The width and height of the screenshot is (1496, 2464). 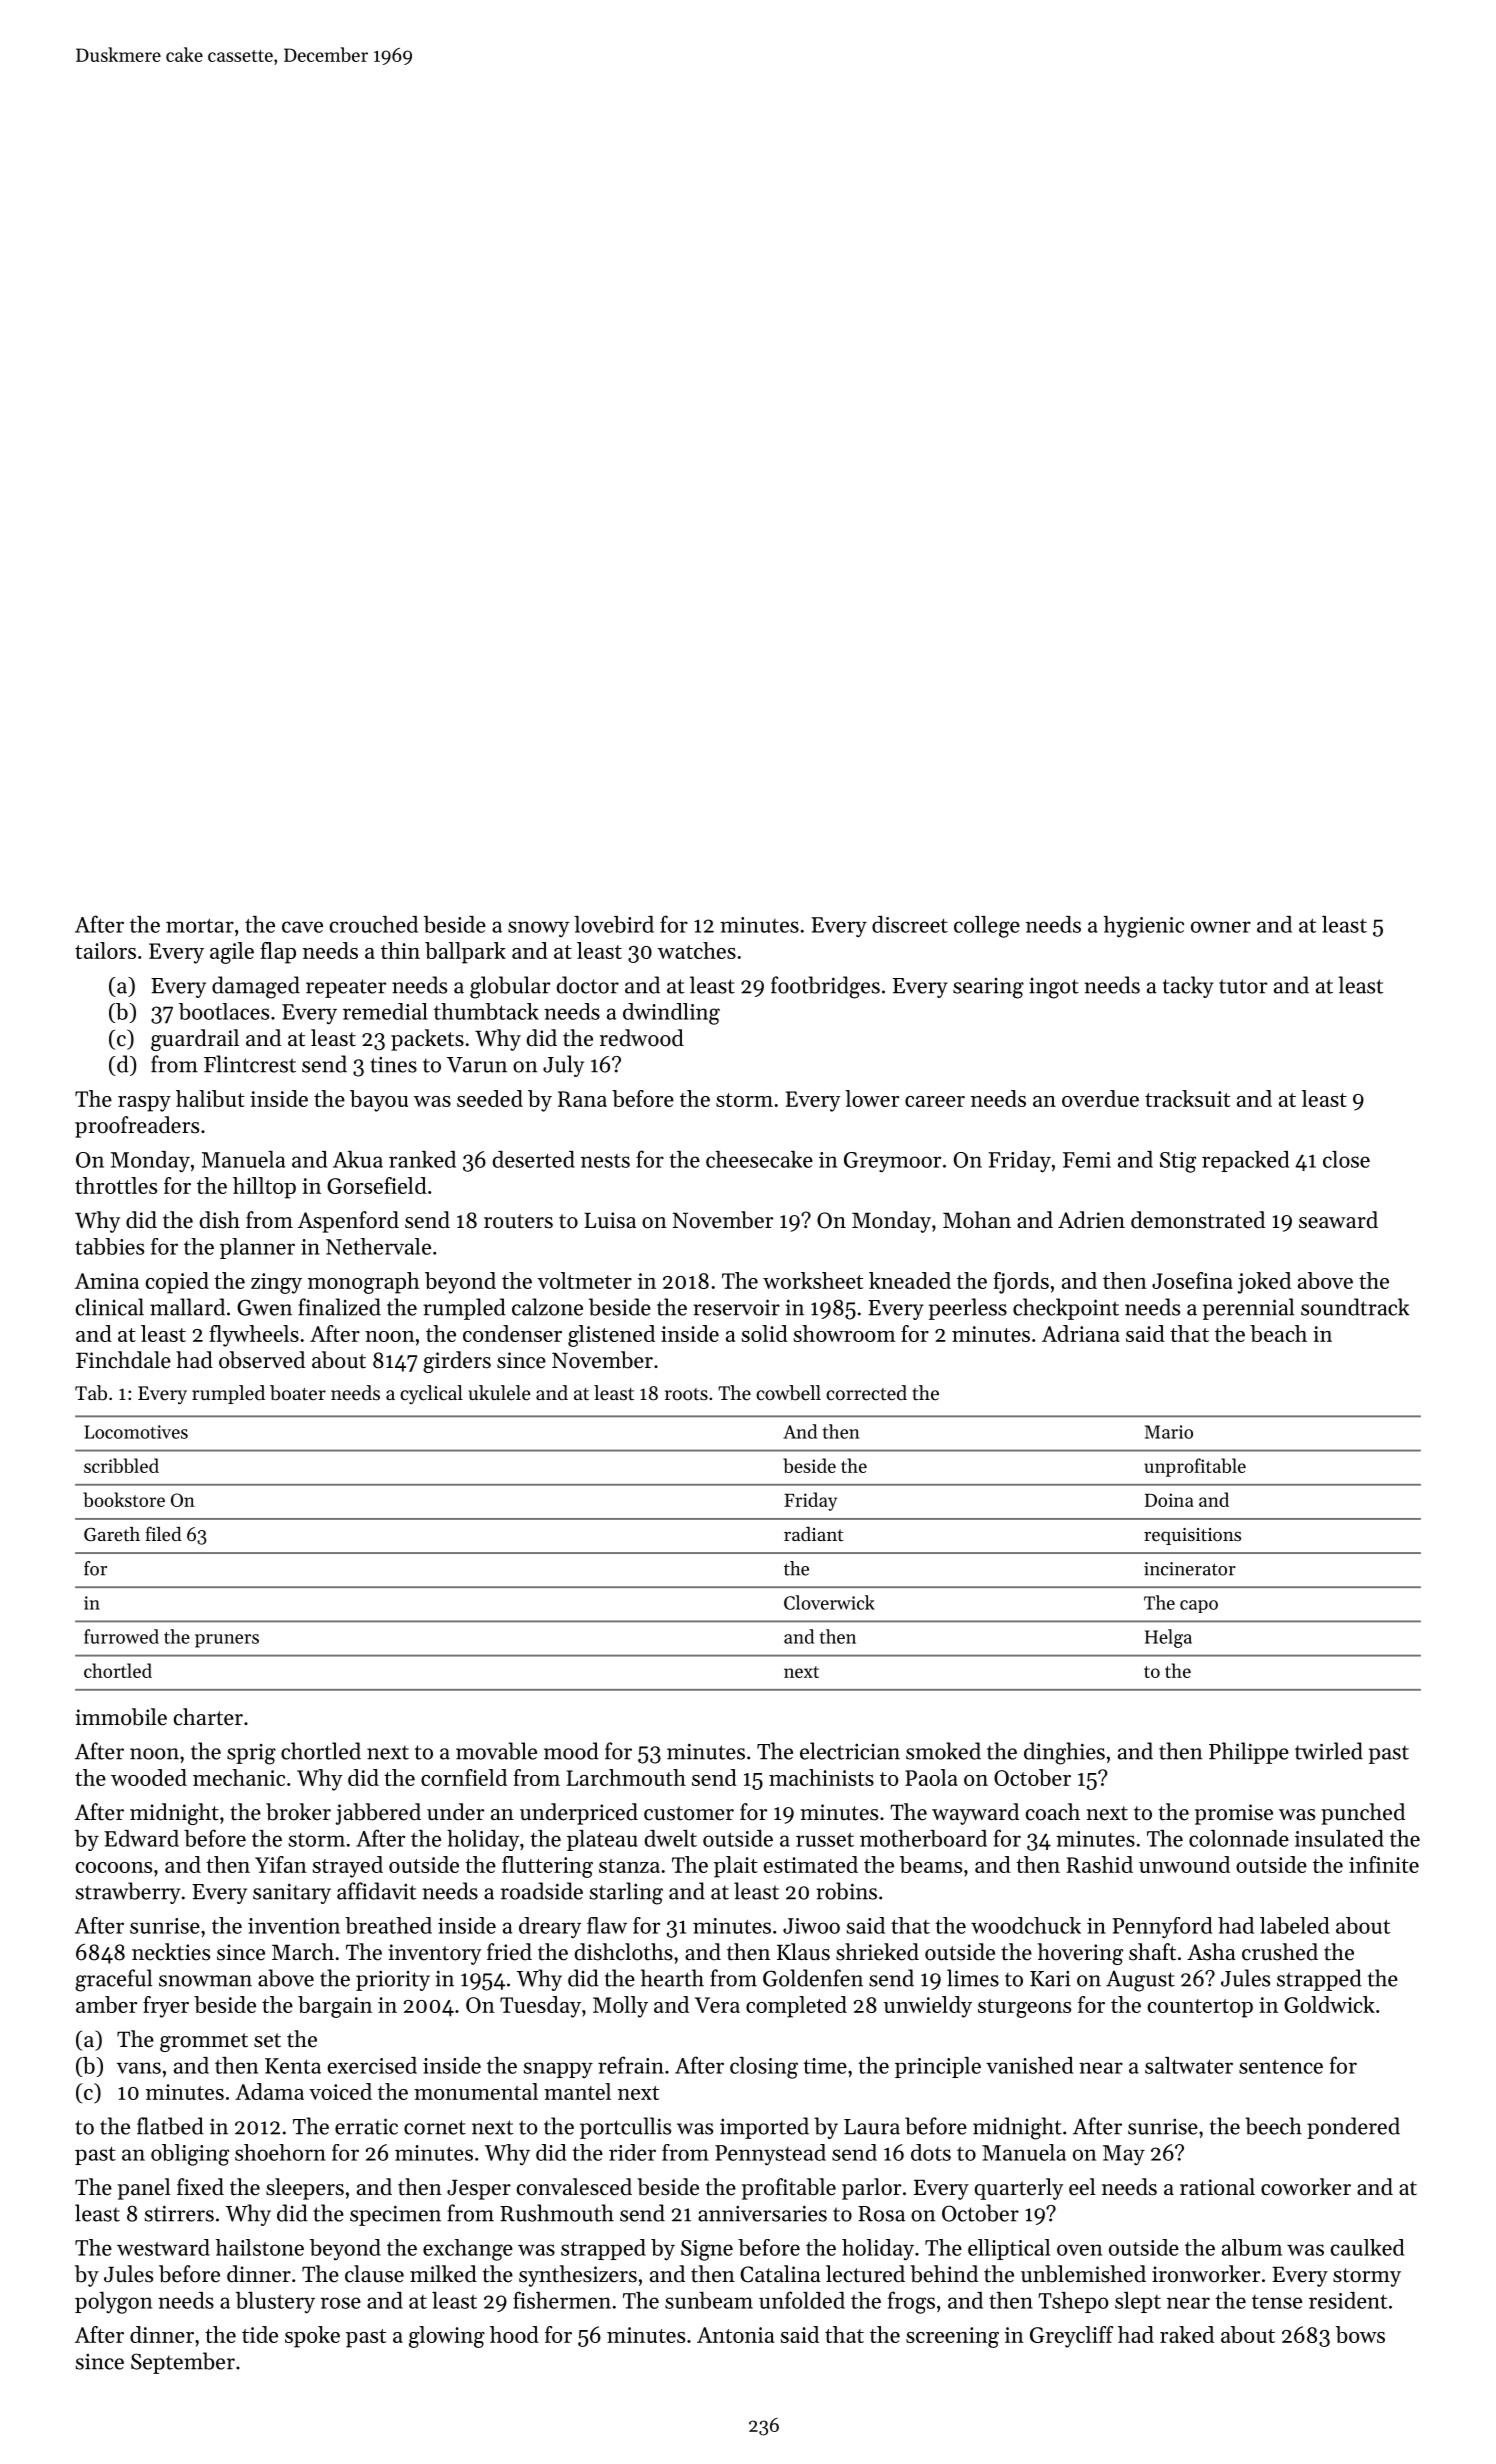 What do you see at coordinates (183, 2363) in the screenshot?
I see `September` at bounding box center [183, 2363].
